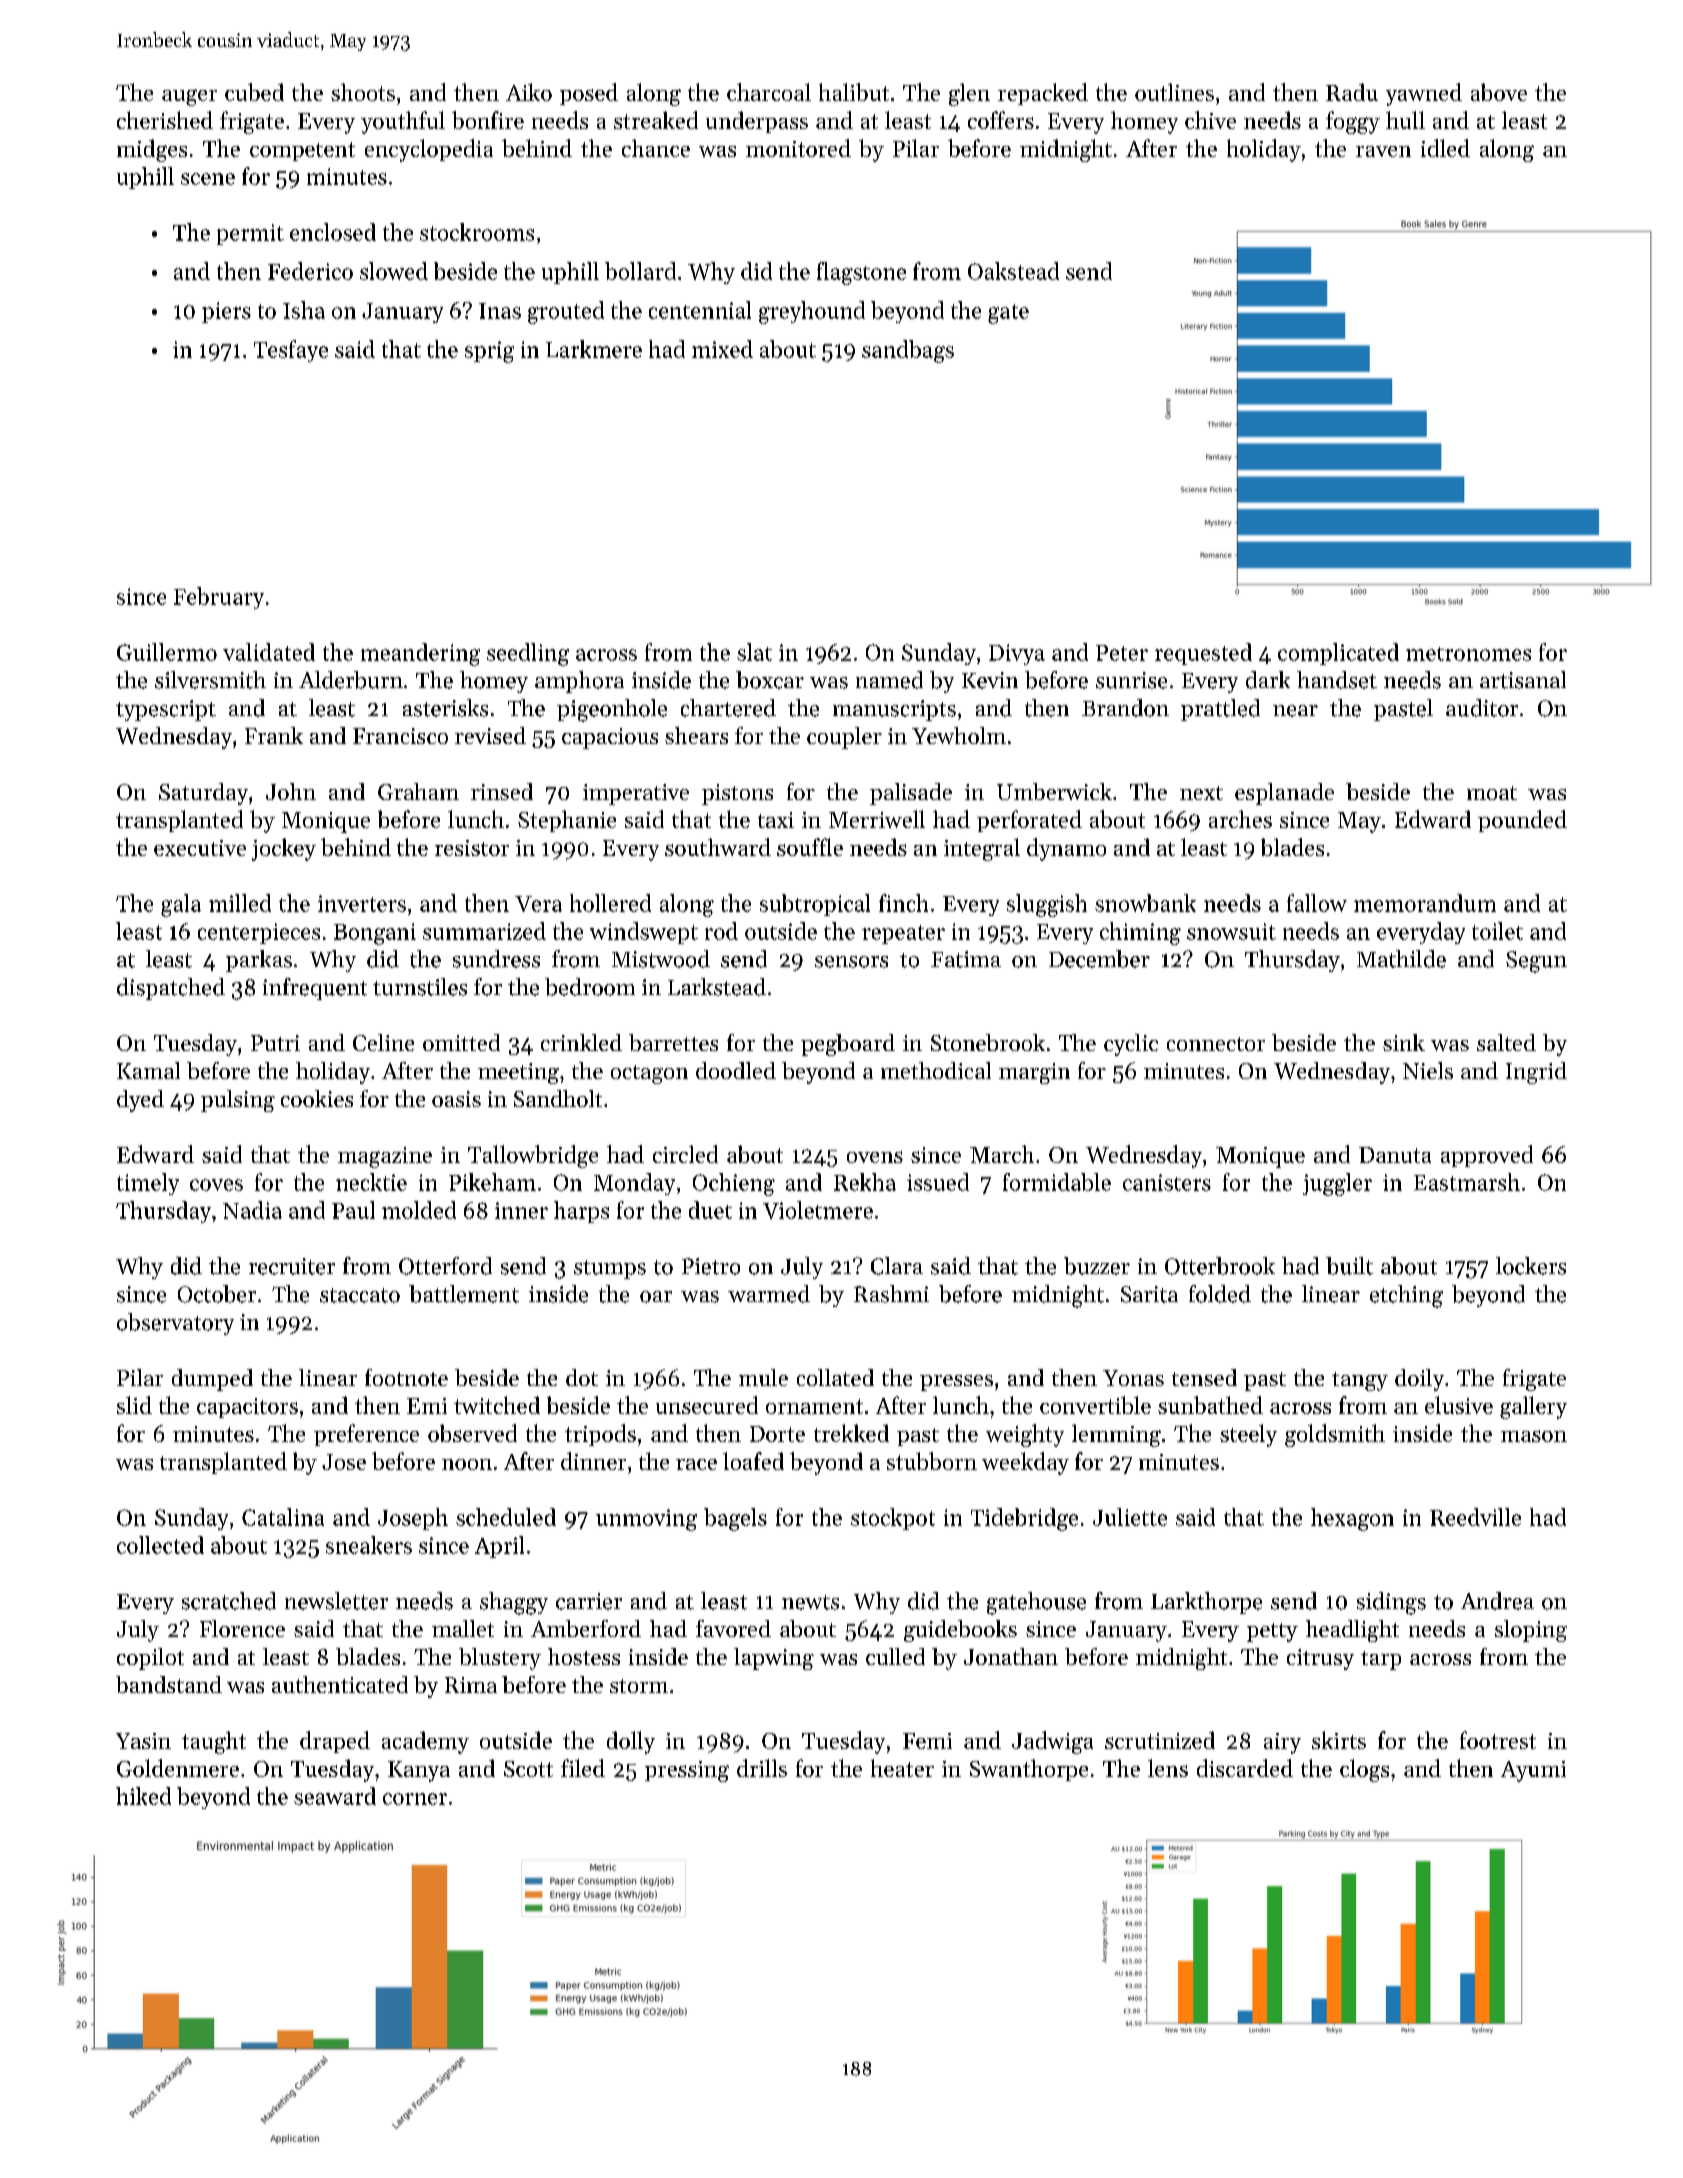  I want to click on pounded, so click(1522, 821).
